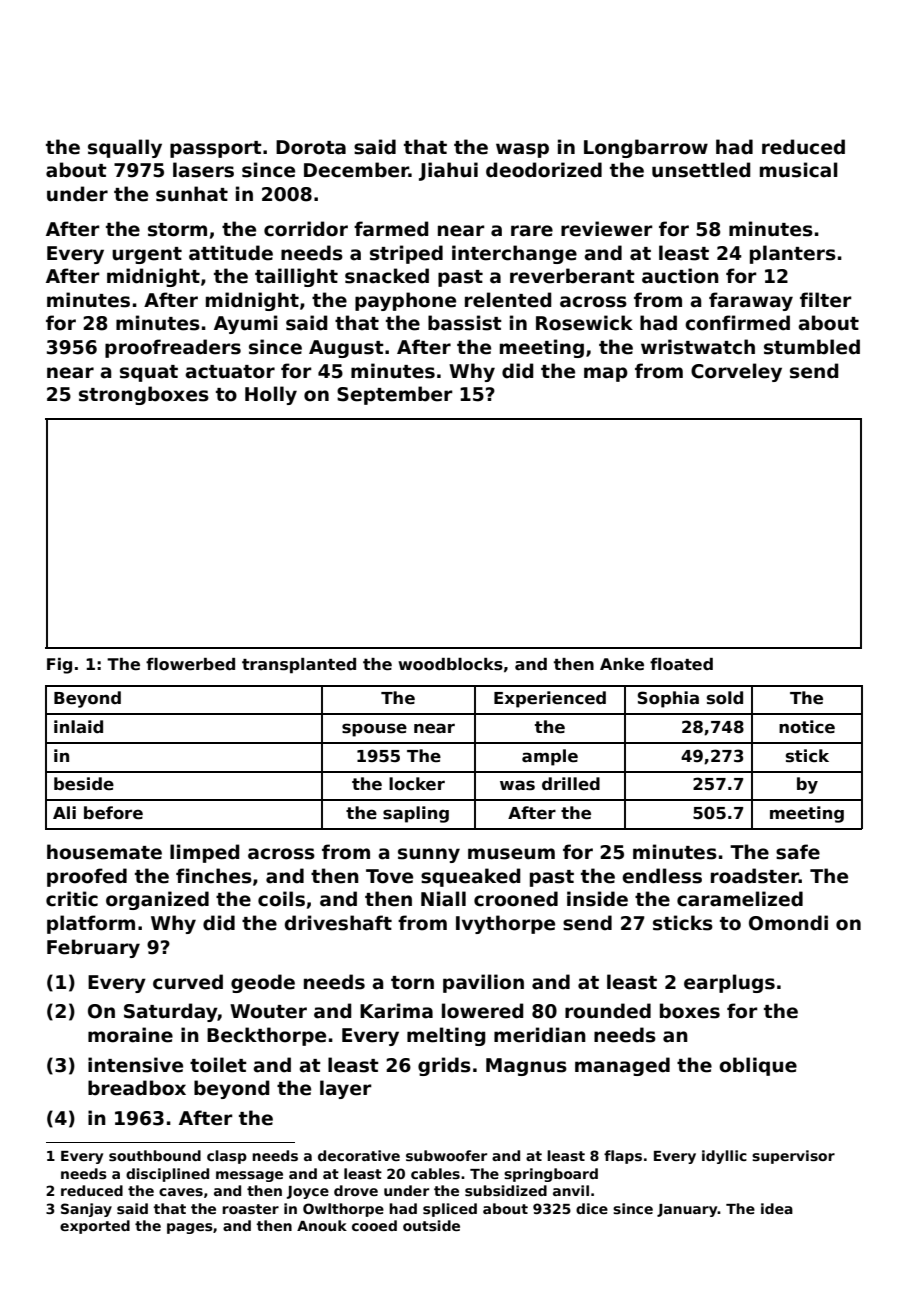 The image size is (908, 1316). Describe the element at coordinates (190, 664) in the image. I see `flowerbed` at that location.
